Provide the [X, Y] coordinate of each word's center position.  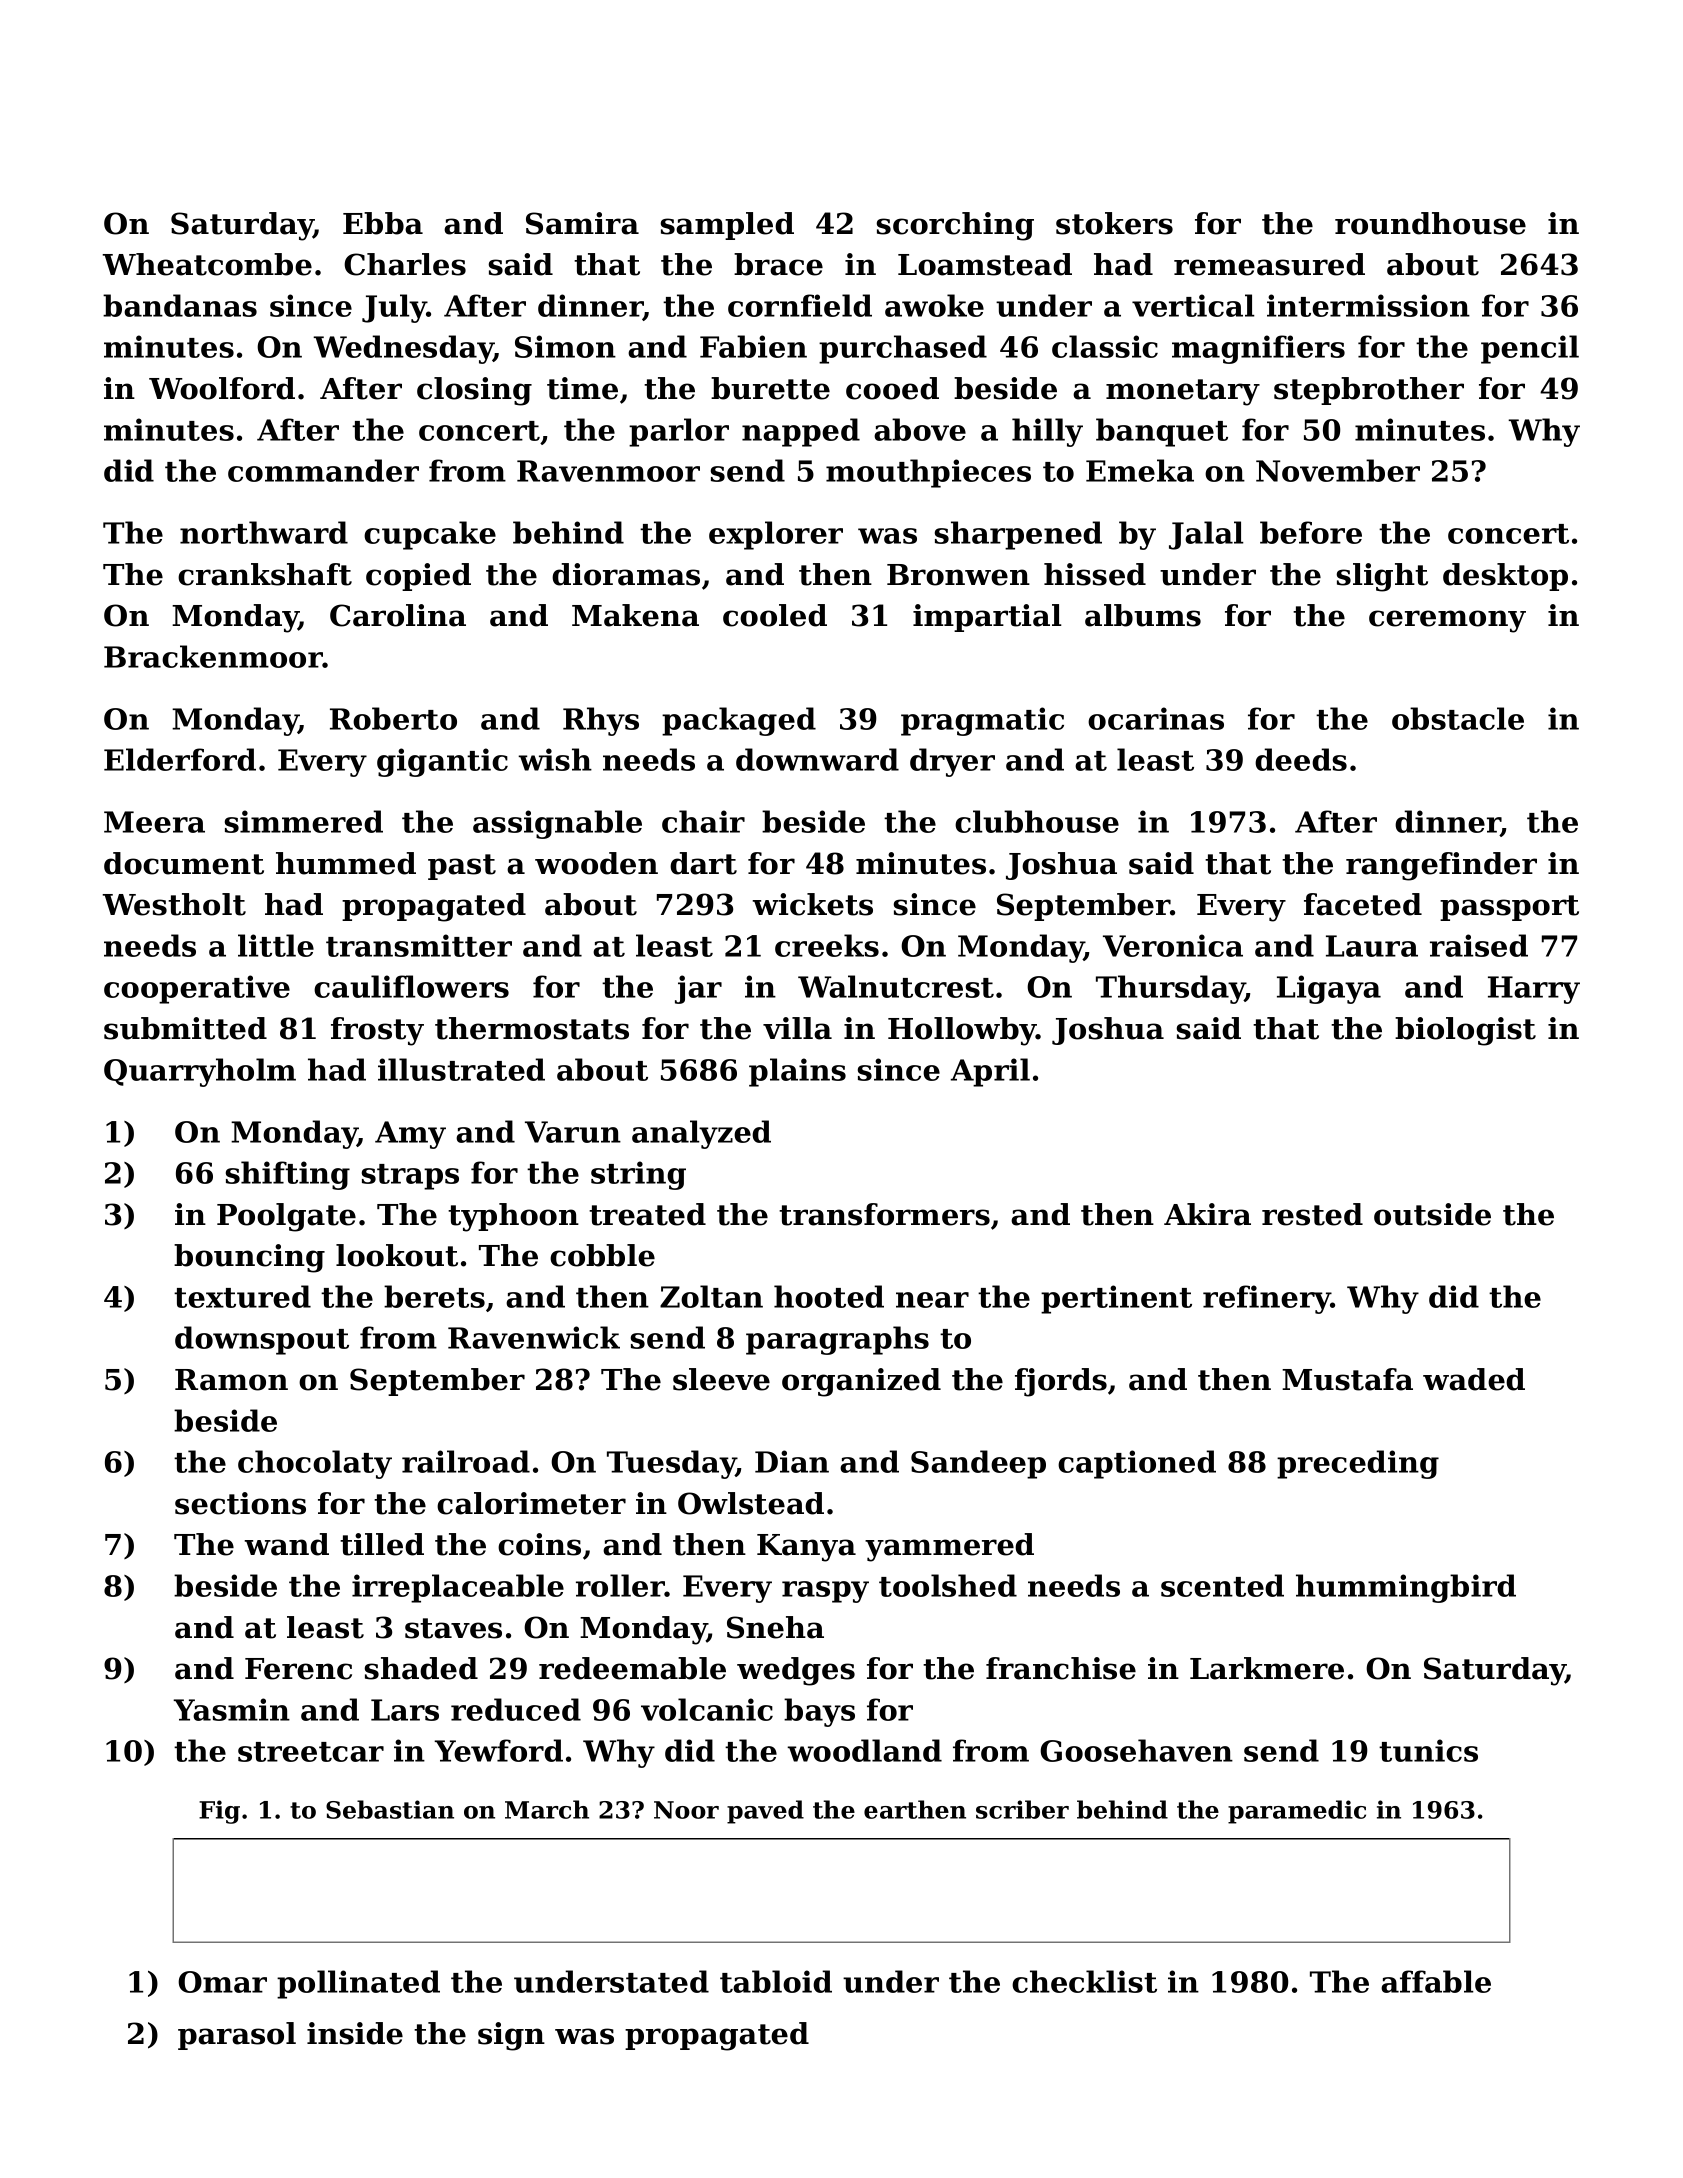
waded [1474, 1379]
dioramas [626, 574]
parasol [237, 2036]
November [1338, 470]
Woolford [222, 388]
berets [434, 1296]
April [990, 1072]
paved [765, 1812]
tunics [1428, 1750]
